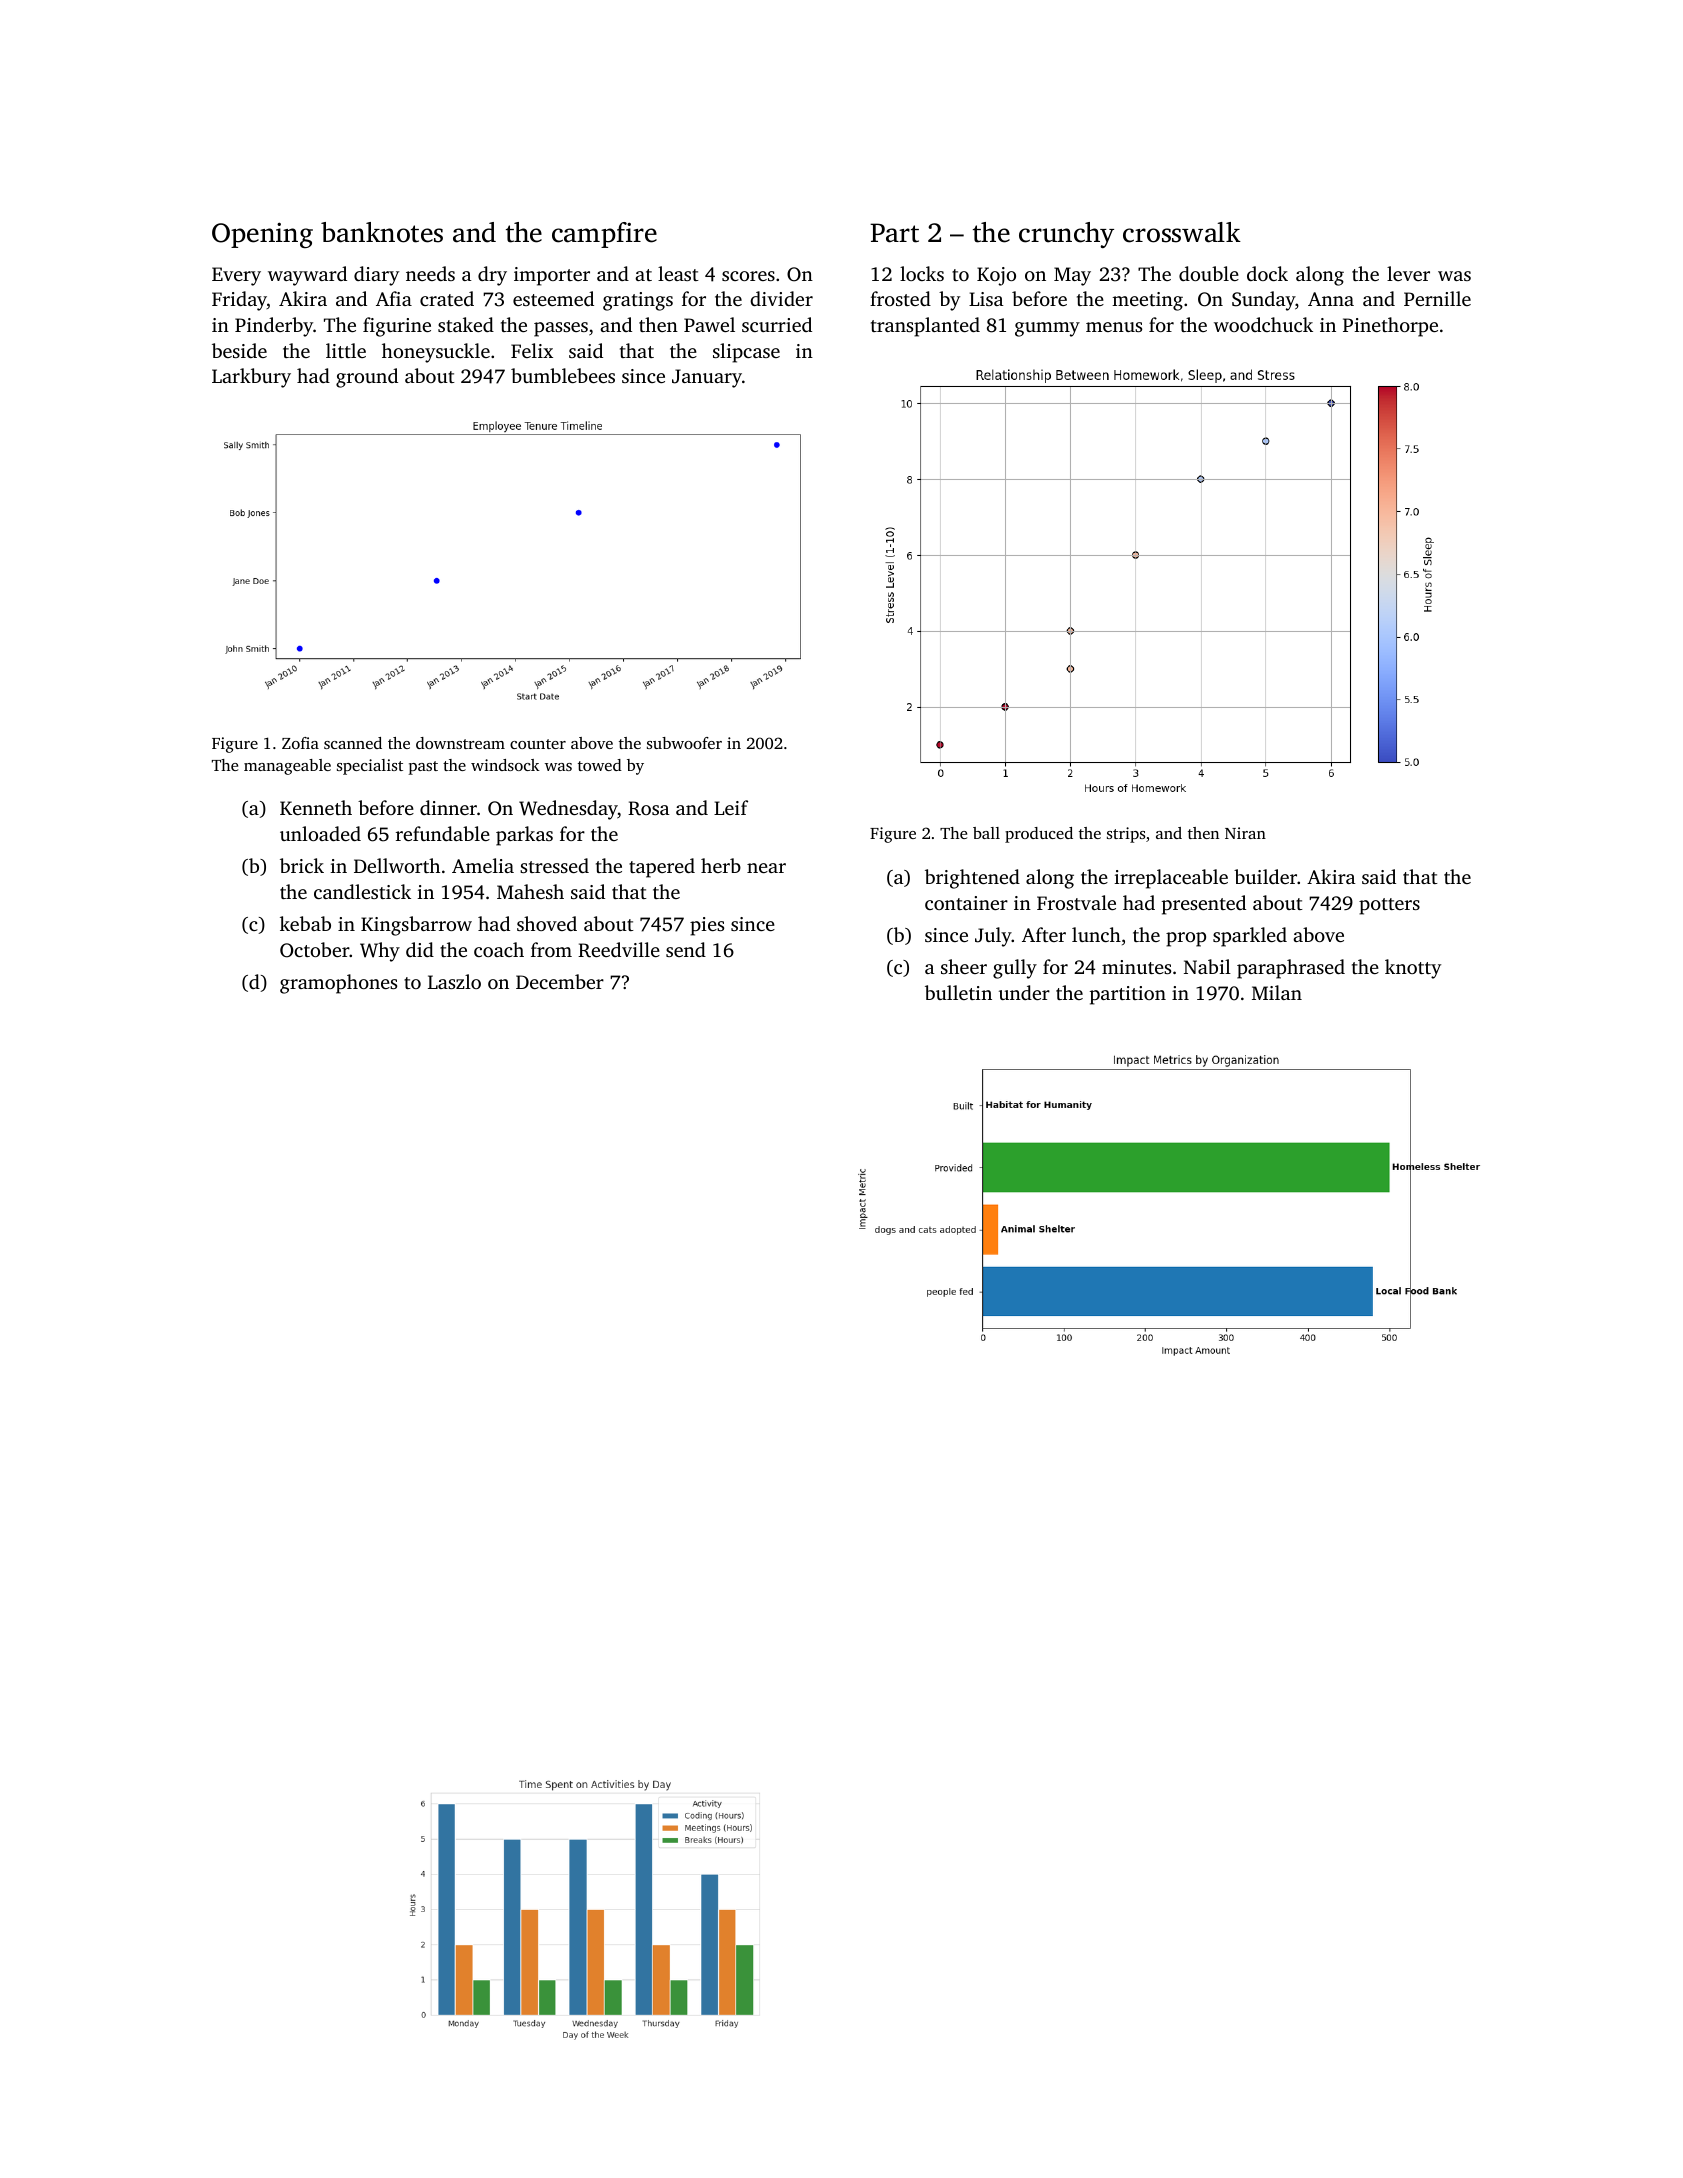 Image resolution: width=1683 pixels, height=2178 pixels. Describe the element at coordinates (1245, 833) in the image. I see `Niran` at that location.
